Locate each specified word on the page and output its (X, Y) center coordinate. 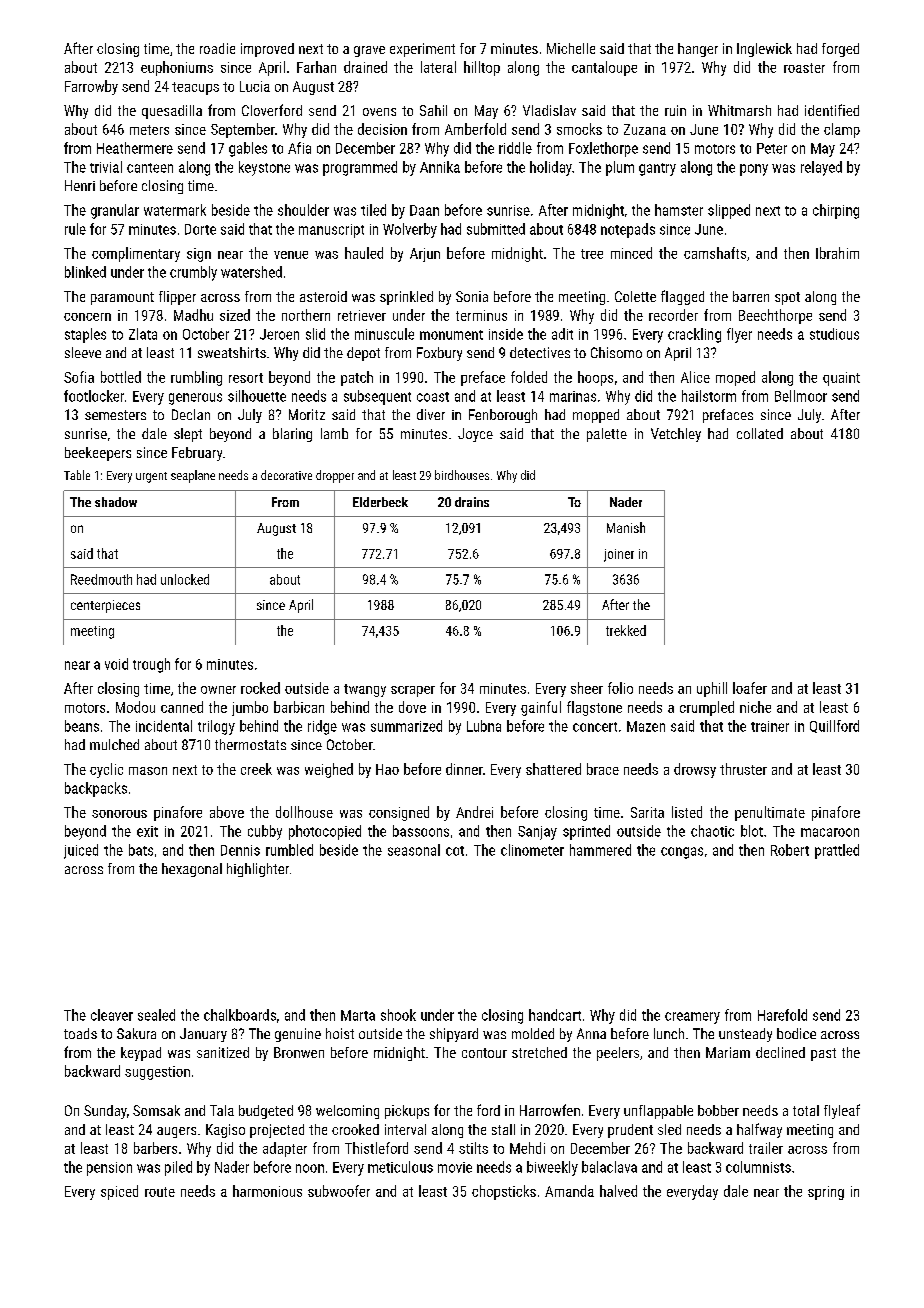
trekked (626, 630)
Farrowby (91, 87)
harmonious (267, 1191)
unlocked (185, 579)
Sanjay (537, 833)
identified (832, 110)
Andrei (474, 812)
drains (472, 502)
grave (369, 51)
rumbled (289, 850)
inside (506, 334)
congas (682, 853)
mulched (114, 744)
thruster (743, 769)
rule (75, 229)
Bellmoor (801, 396)
